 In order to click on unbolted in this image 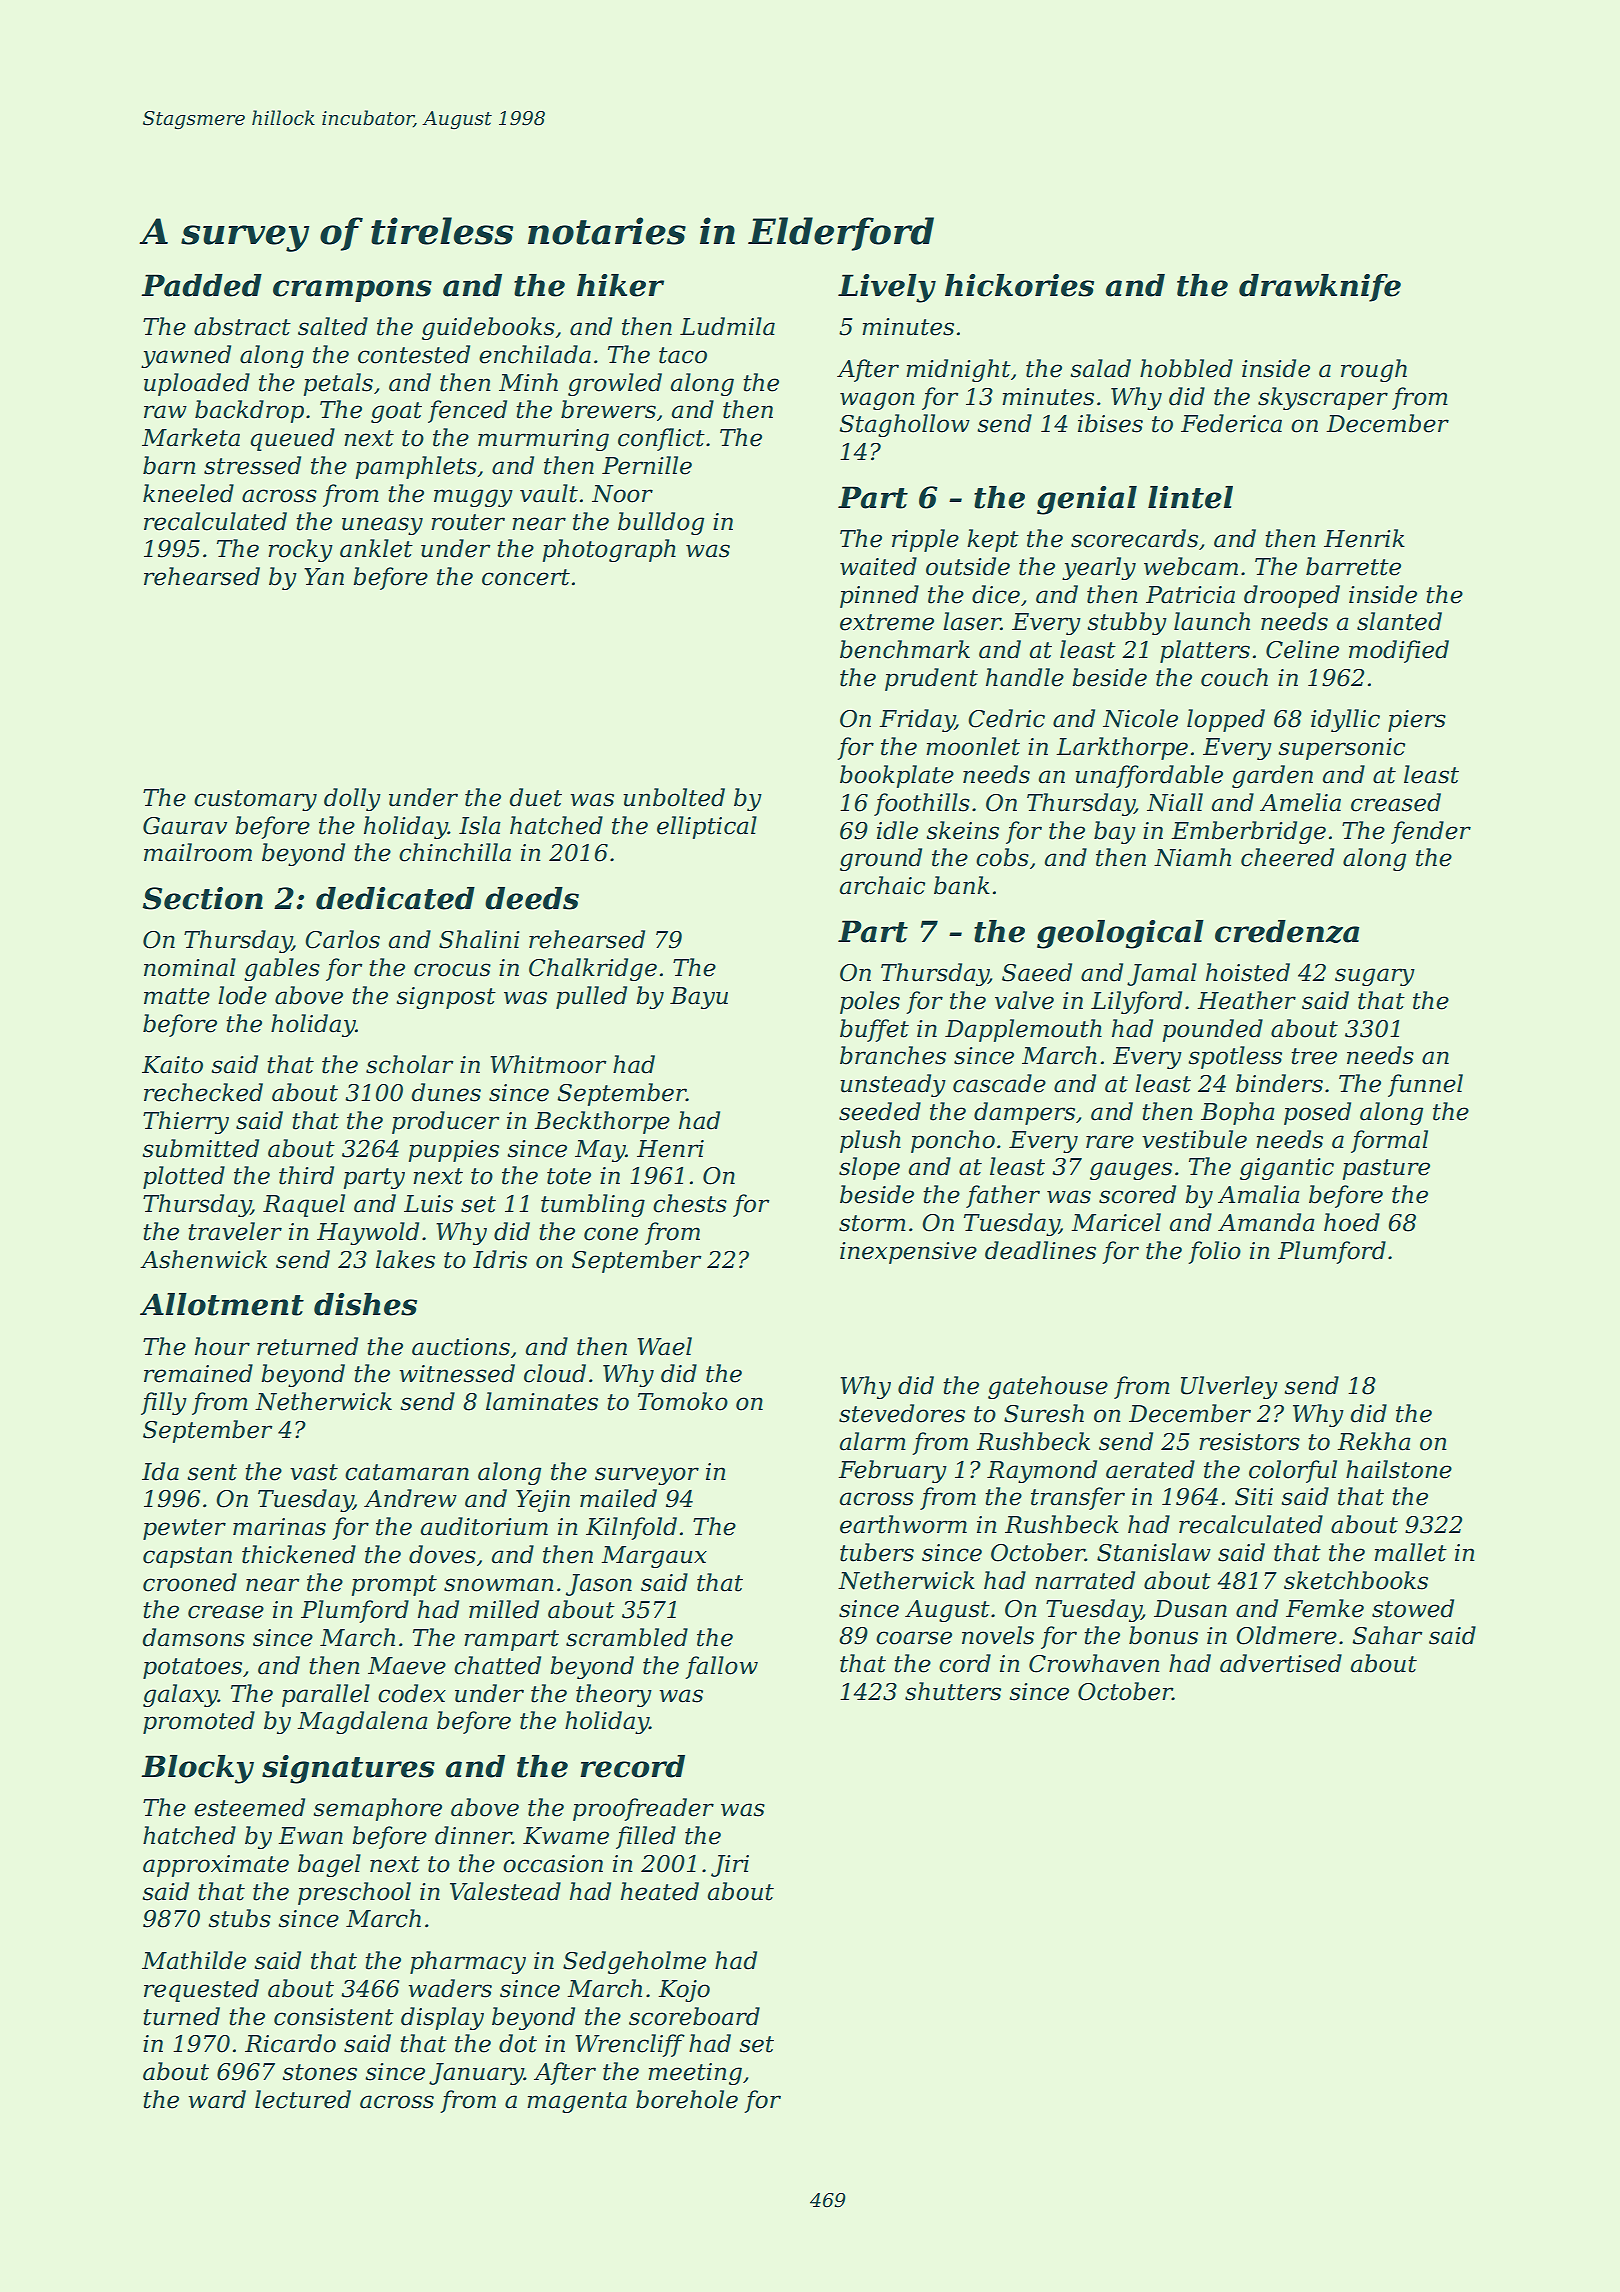, I will do `click(674, 797)`.
